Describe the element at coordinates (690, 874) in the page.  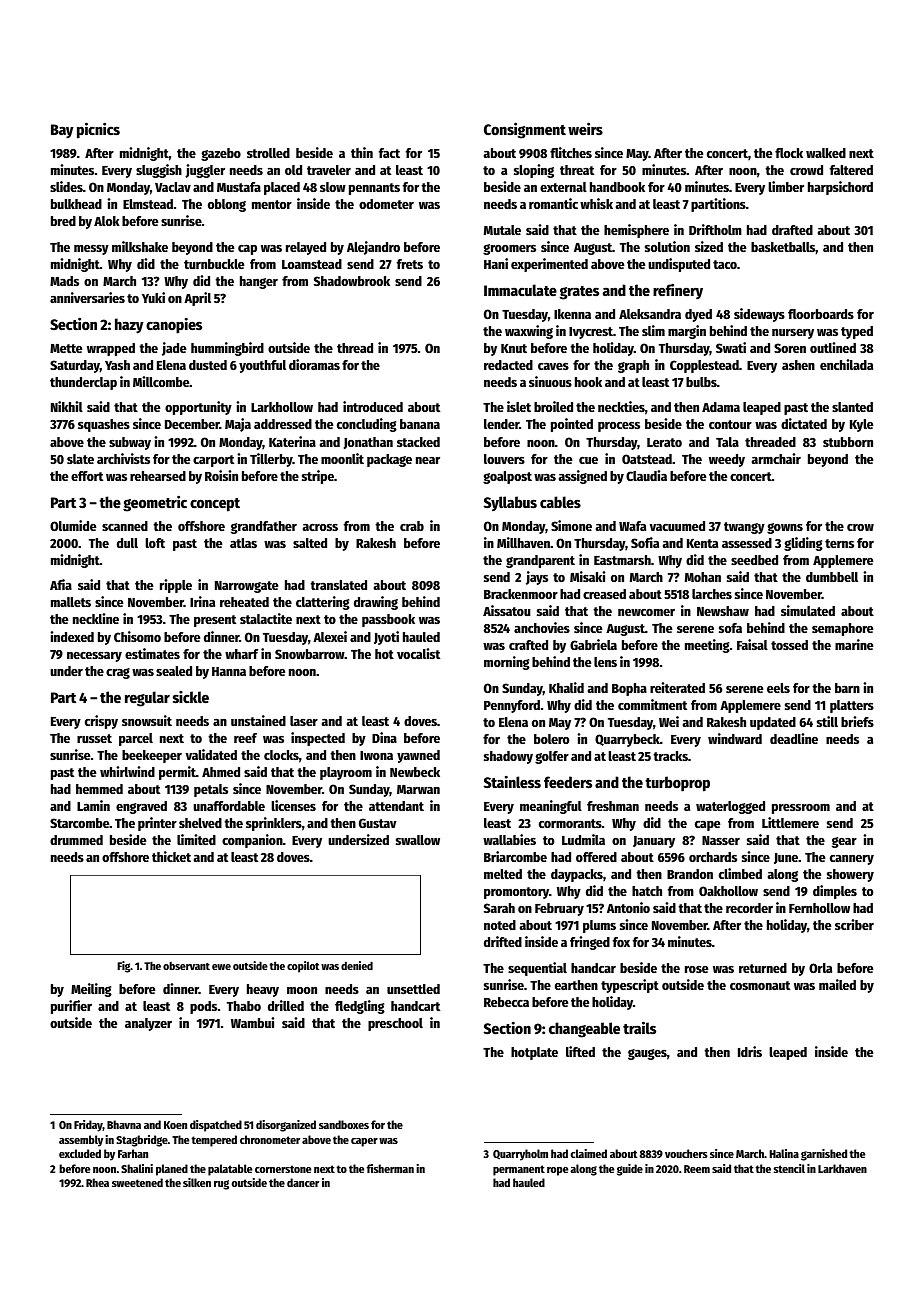
I see `Brandon` at that location.
